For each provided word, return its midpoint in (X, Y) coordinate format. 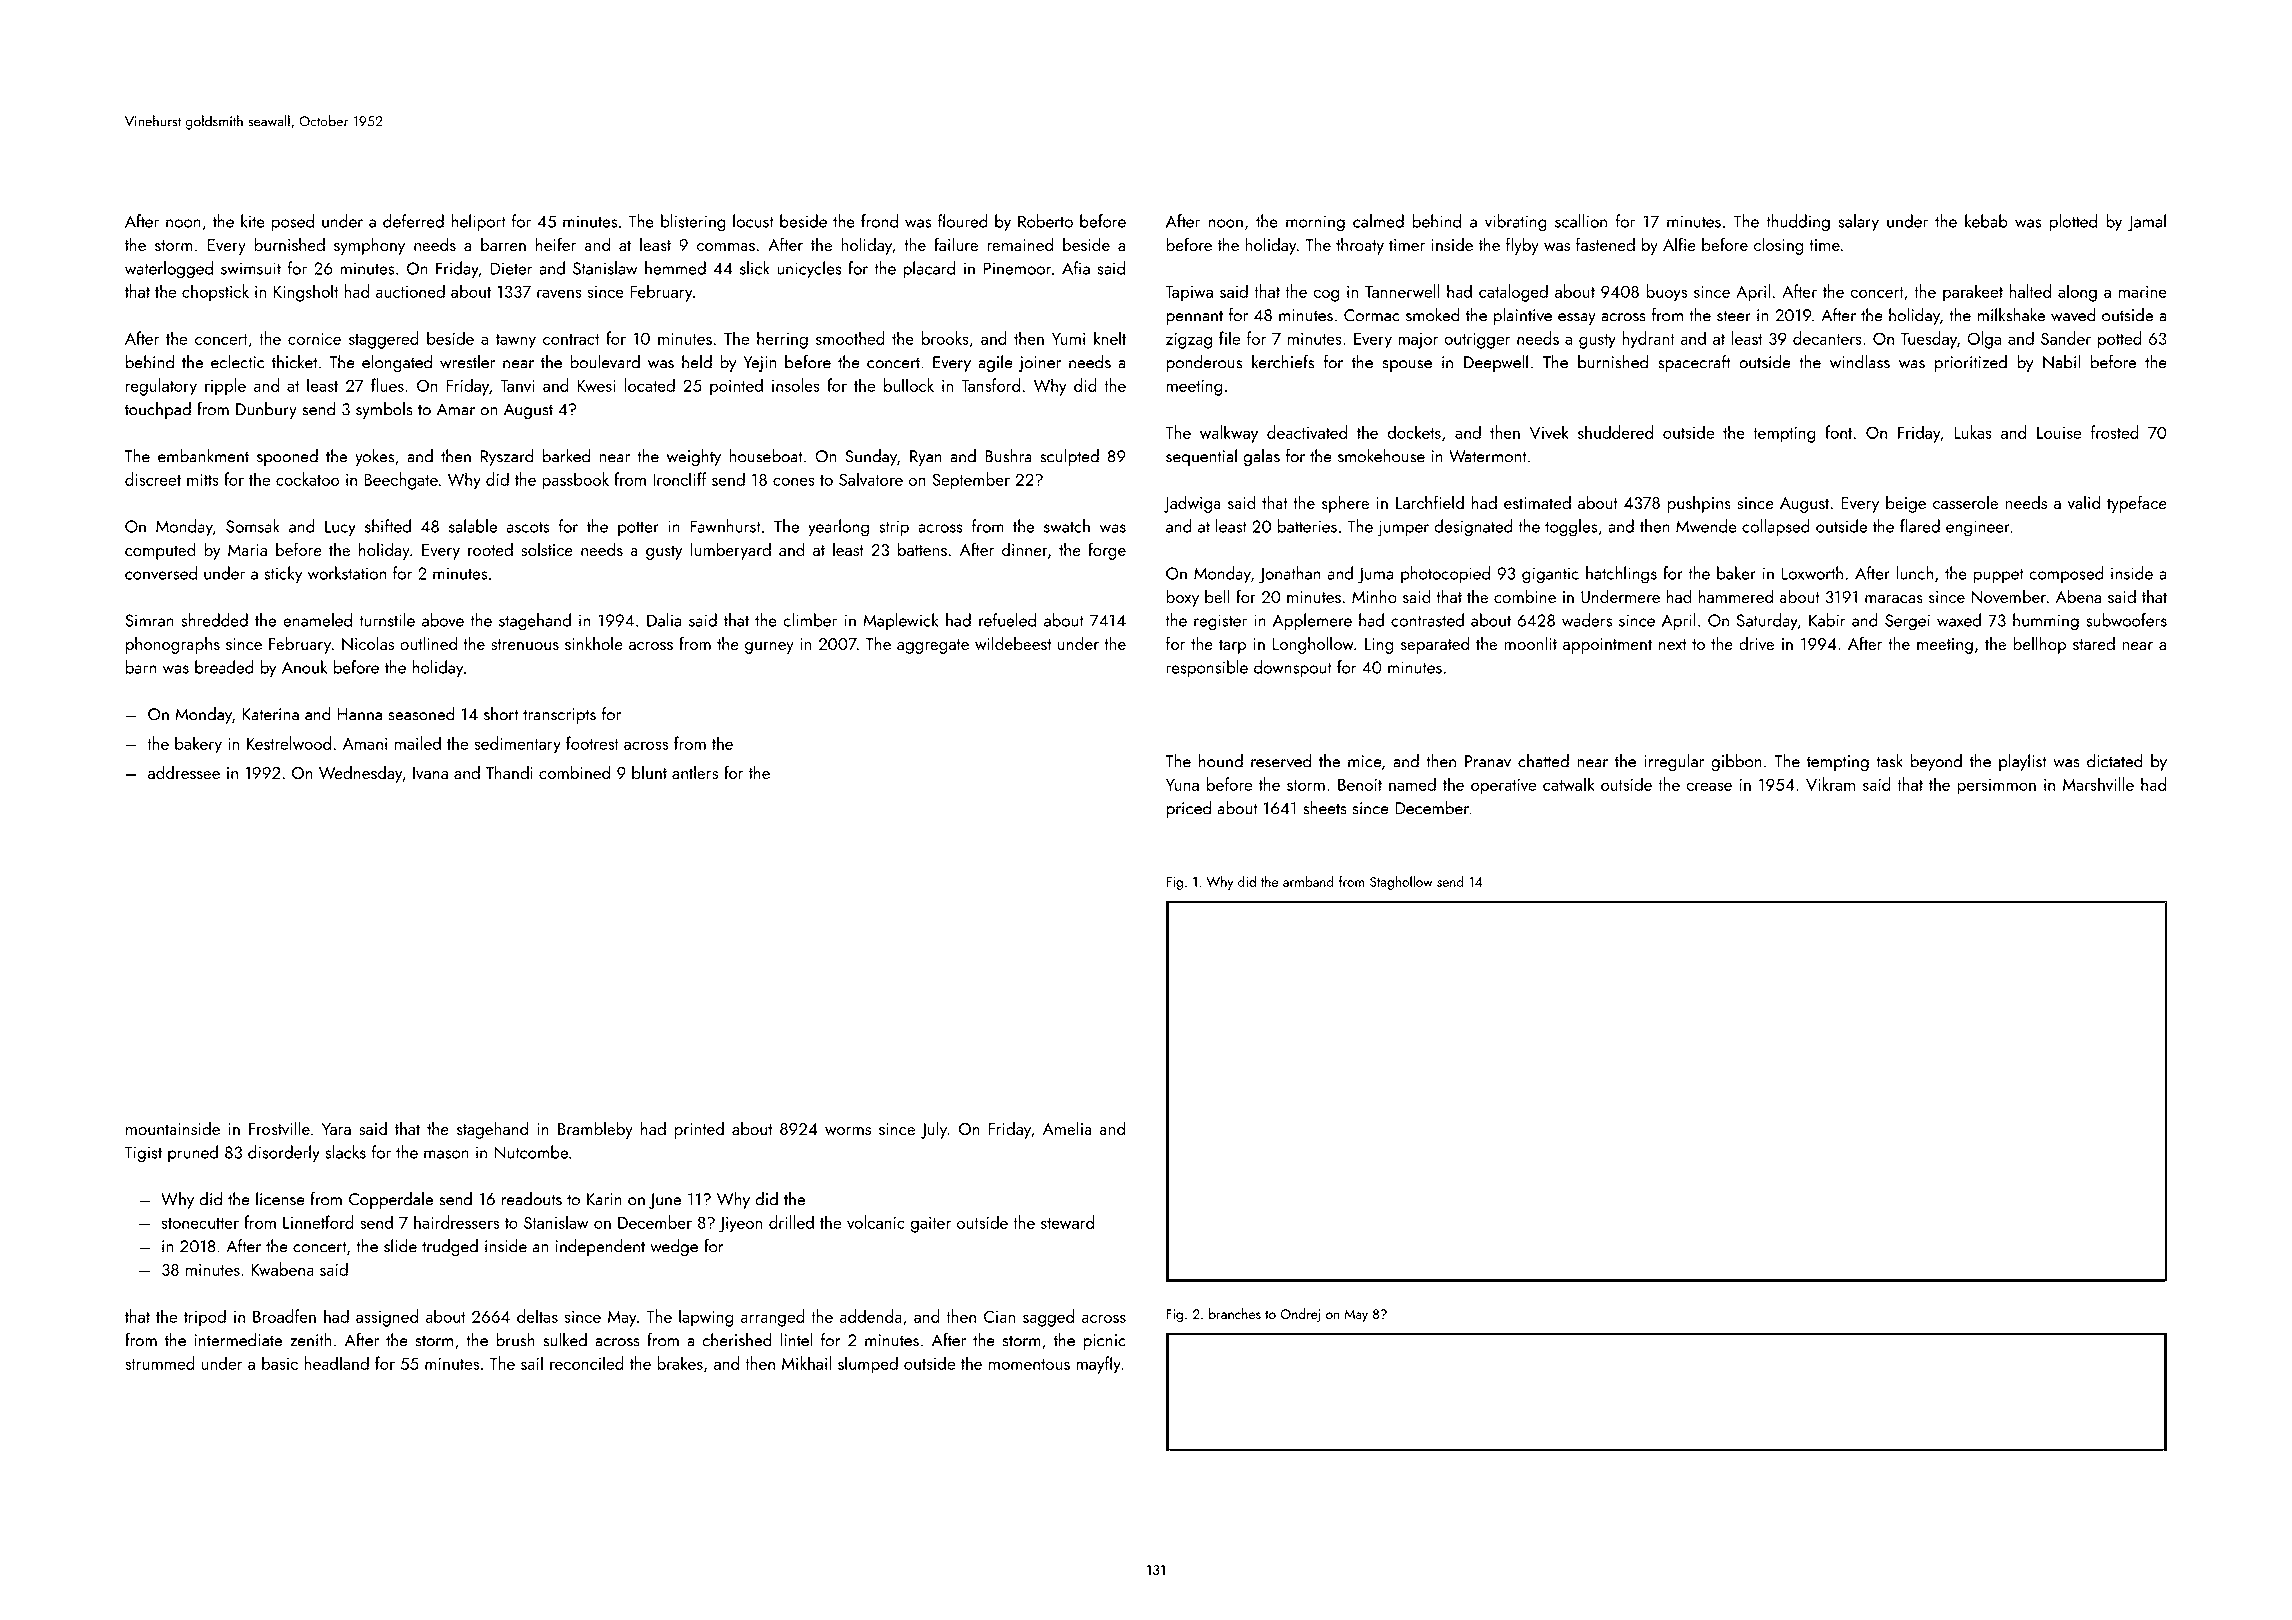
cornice (314, 339)
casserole (1965, 502)
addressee (184, 772)
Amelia (1067, 1128)
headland (336, 1363)
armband (1308, 881)
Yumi (1068, 339)
